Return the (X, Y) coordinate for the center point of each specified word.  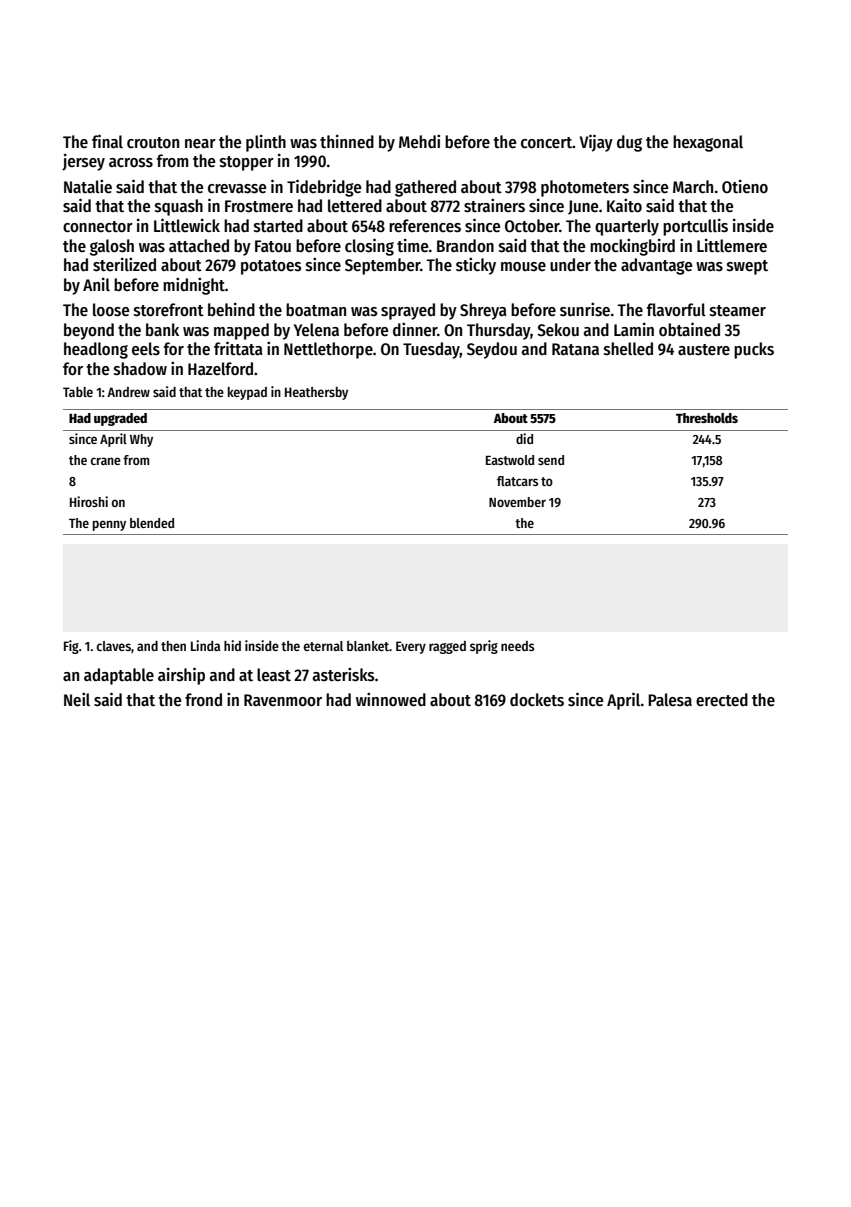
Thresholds (707, 418)
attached (199, 246)
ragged (447, 647)
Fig (71, 647)
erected (722, 700)
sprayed (408, 311)
